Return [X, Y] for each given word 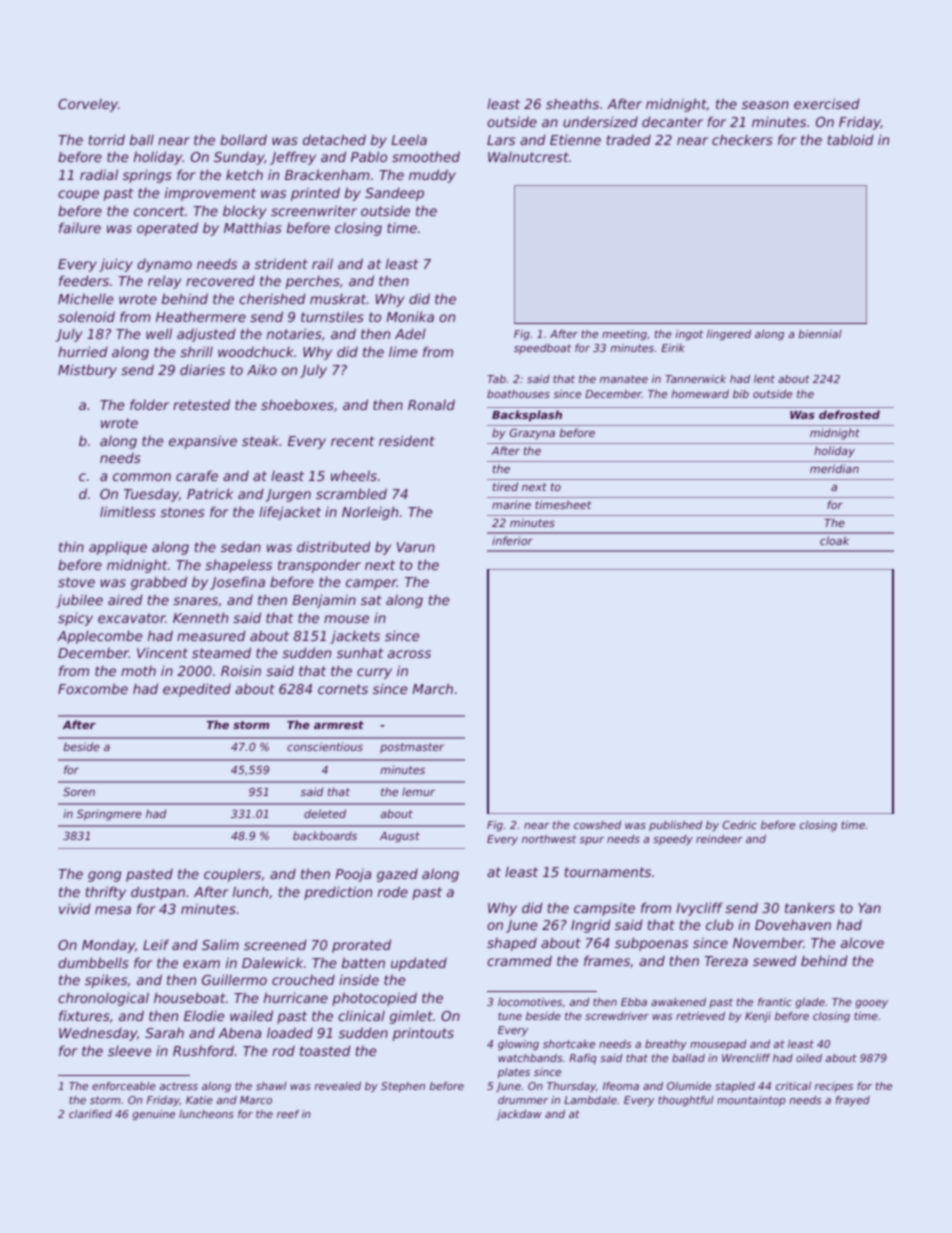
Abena [239, 1032]
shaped [512, 944]
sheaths [572, 103]
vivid [75, 908]
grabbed [159, 583]
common [142, 477]
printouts [423, 1034]
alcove [862, 942]
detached [334, 139]
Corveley [88, 105]
